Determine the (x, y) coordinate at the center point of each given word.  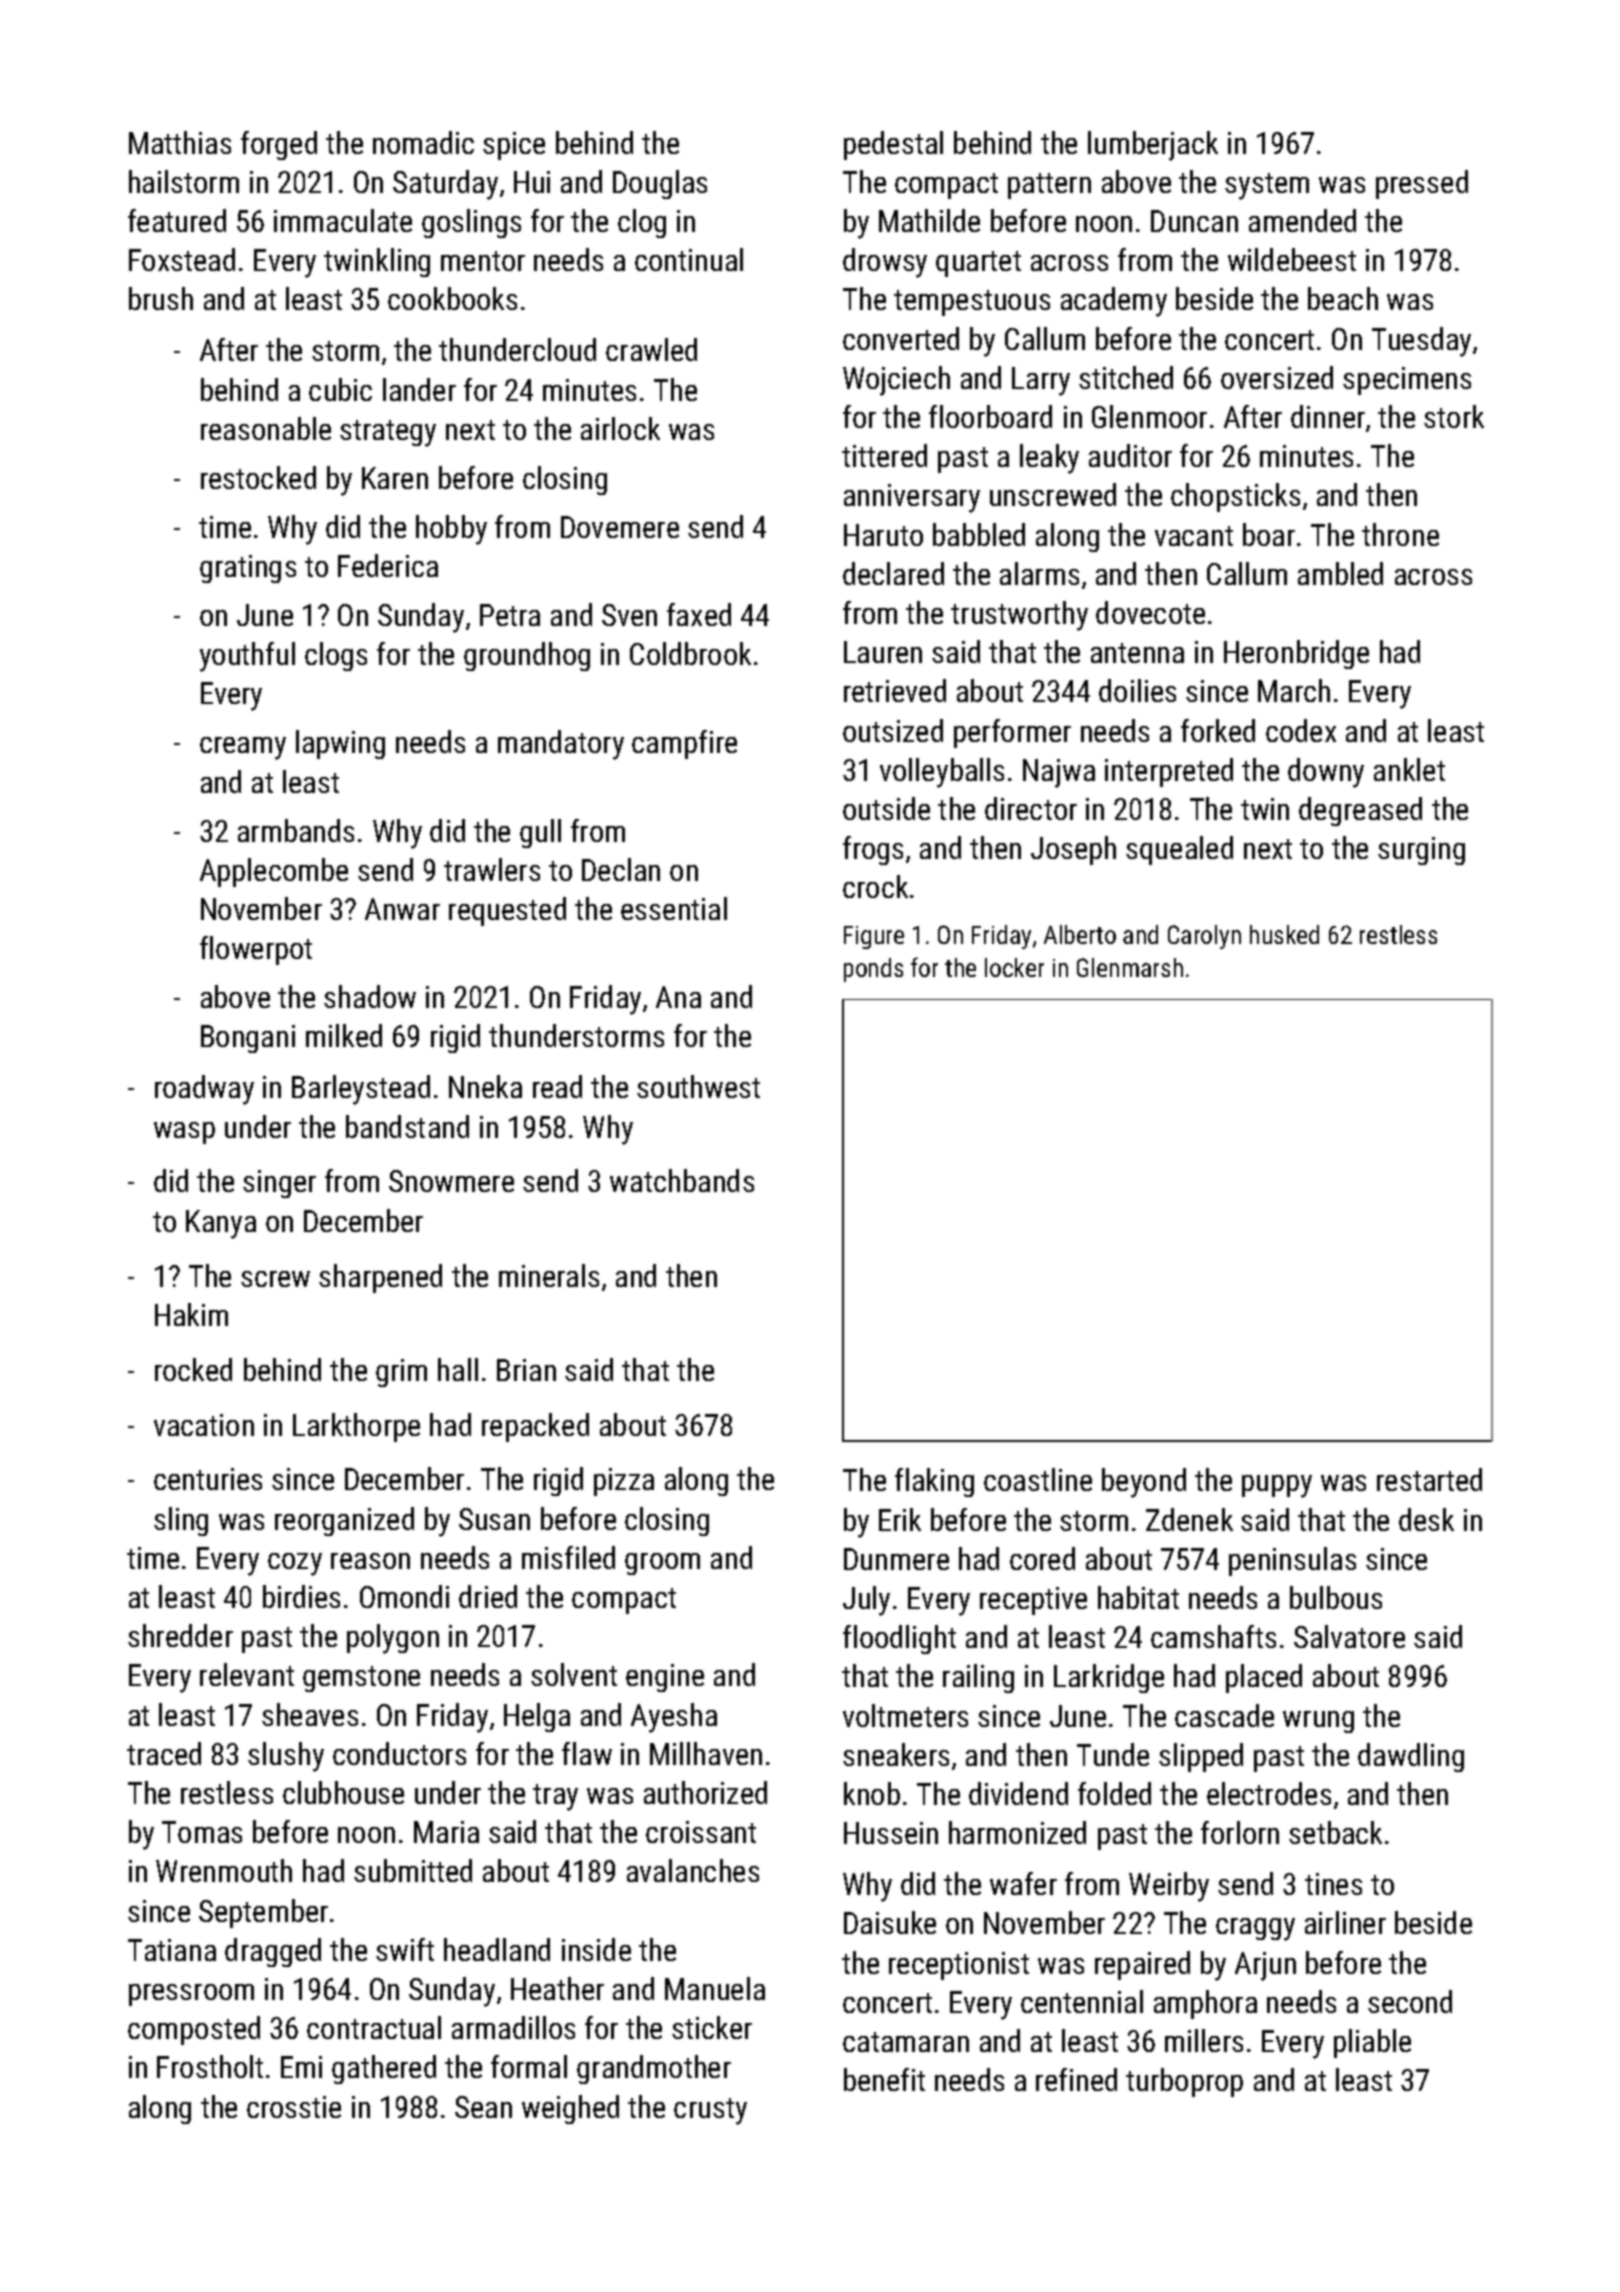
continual (689, 259)
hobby (451, 530)
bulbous (1336, 1597)
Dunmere (896, 1559)
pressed (1422, 184)
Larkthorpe (356, 1427)
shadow (370, 996)
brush (161, 298)
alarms (1039, 573)
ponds (873, 970)
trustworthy (1019, 616)
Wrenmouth (224, 1870)
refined (1076, 2079)
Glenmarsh (1130, 967)
